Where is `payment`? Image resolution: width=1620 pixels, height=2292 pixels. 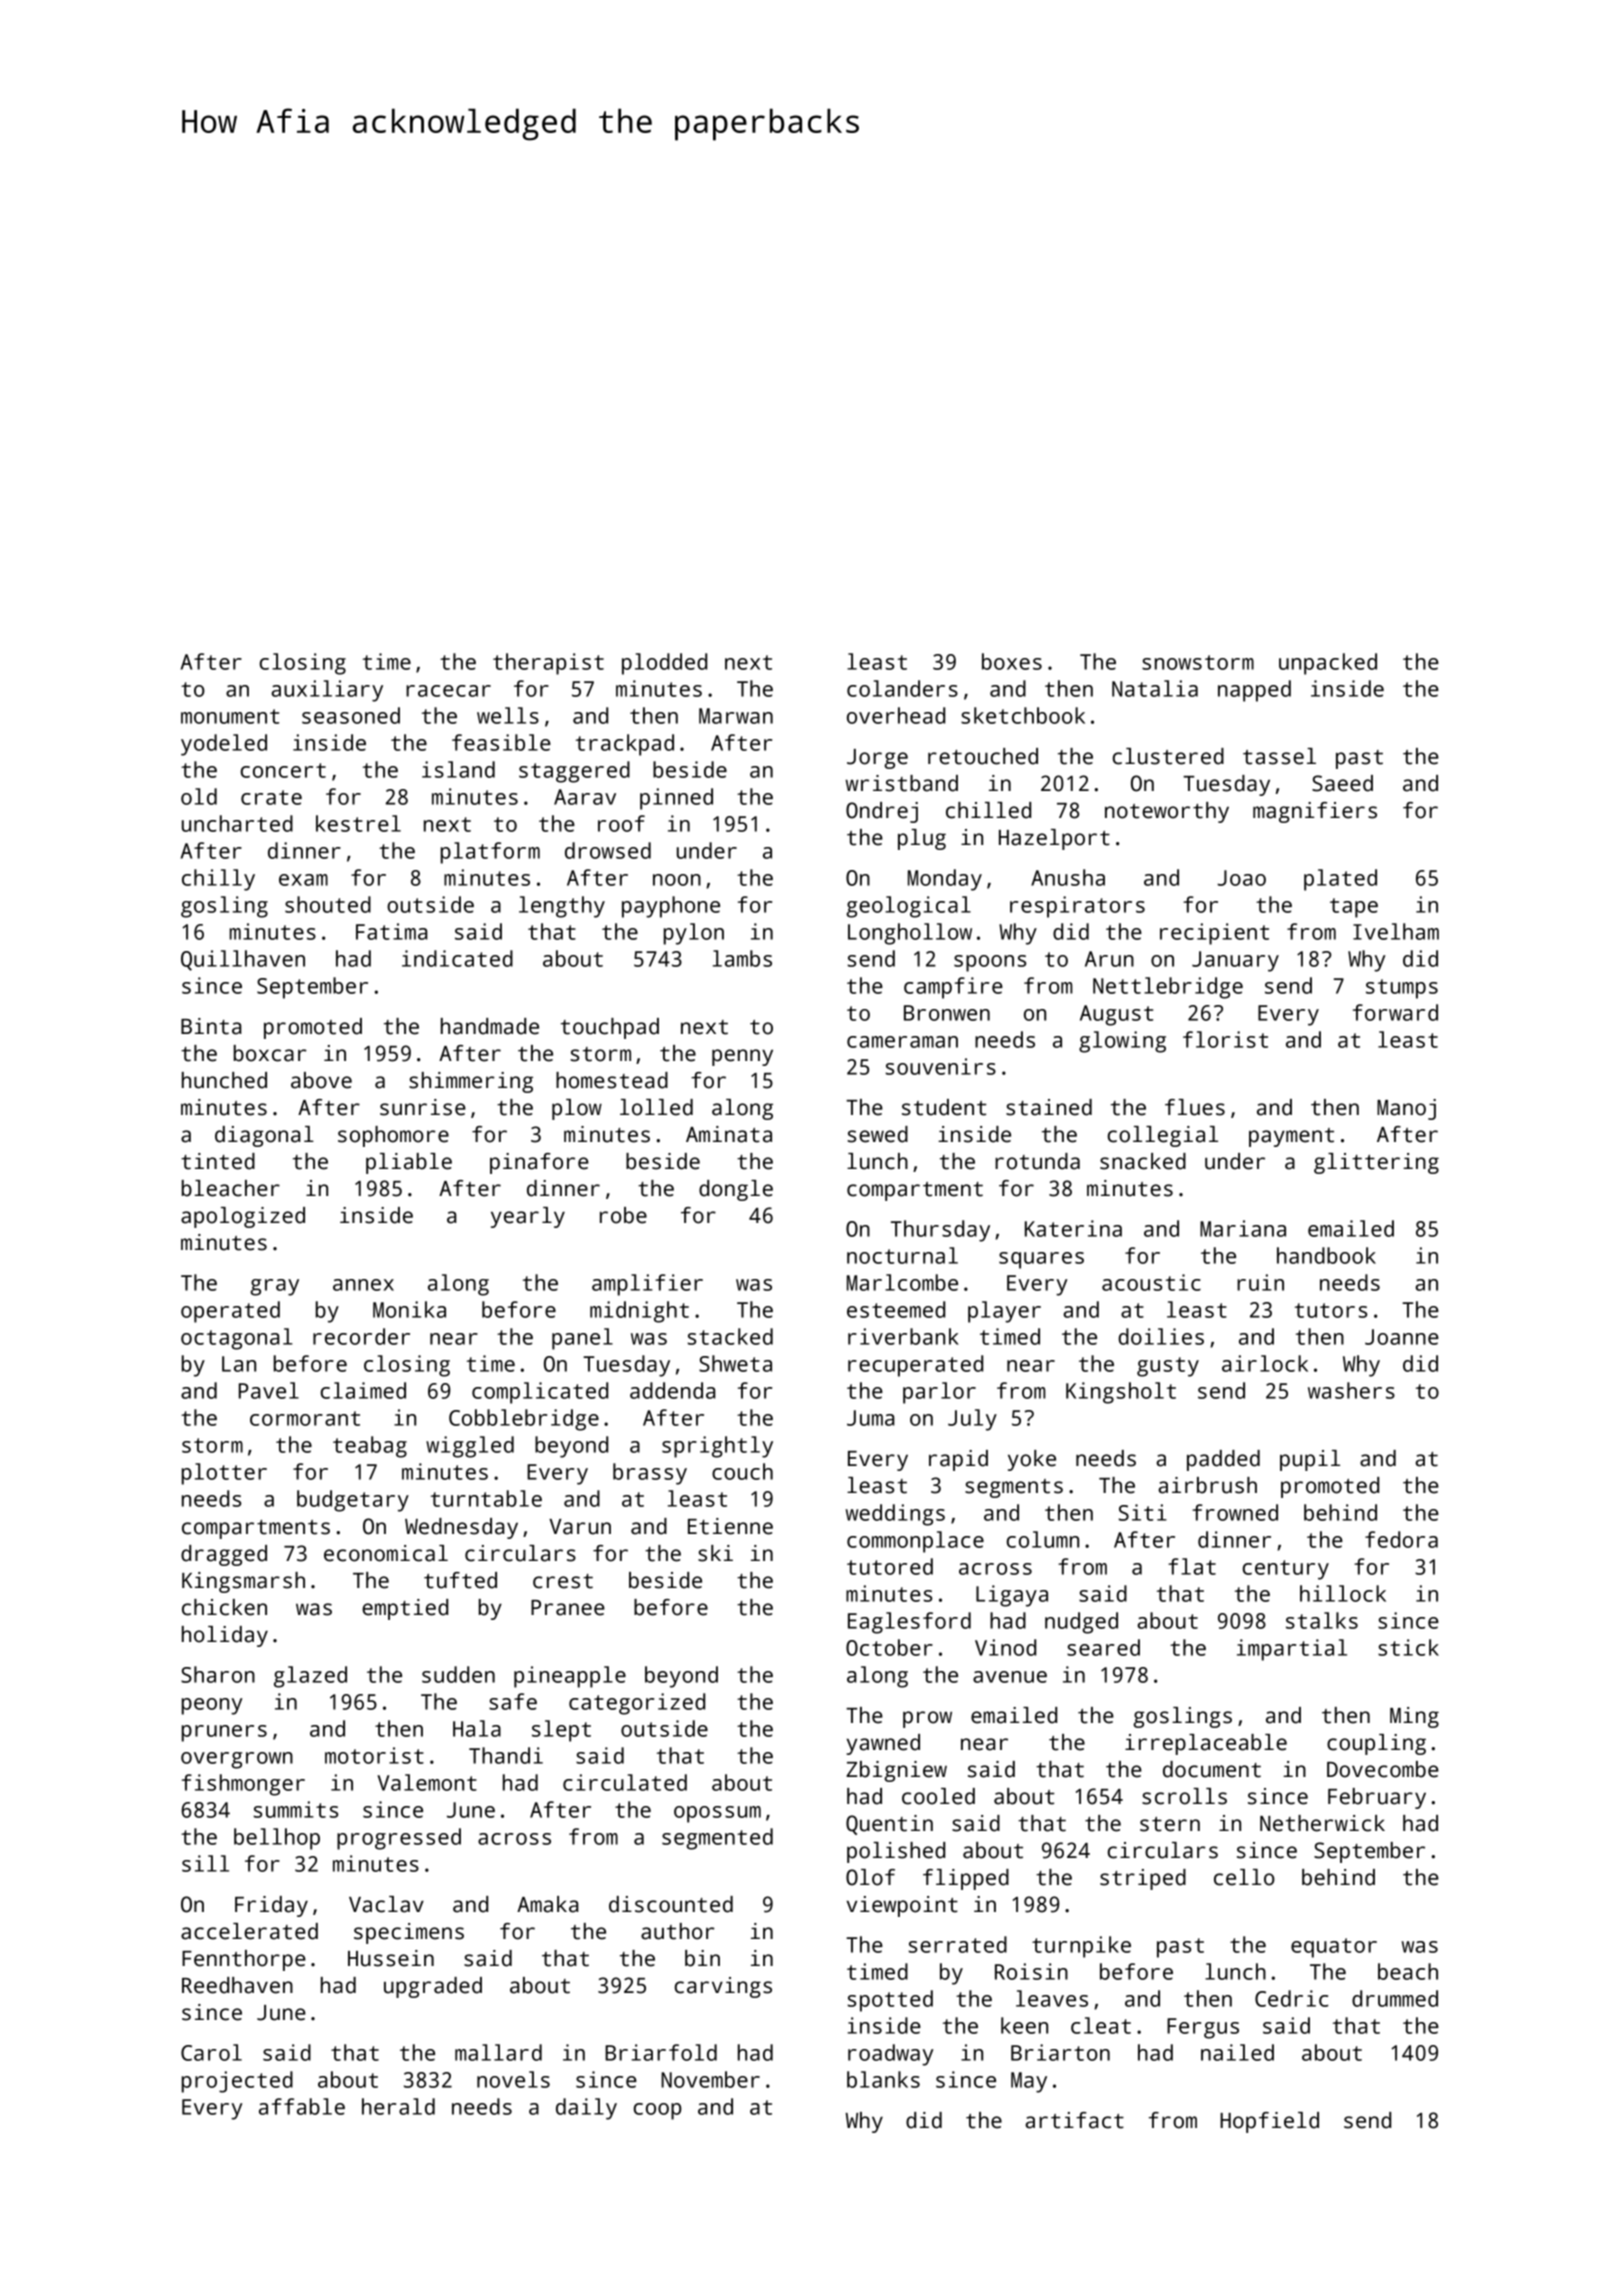
payment is located at coordinates (1291, 1137).
